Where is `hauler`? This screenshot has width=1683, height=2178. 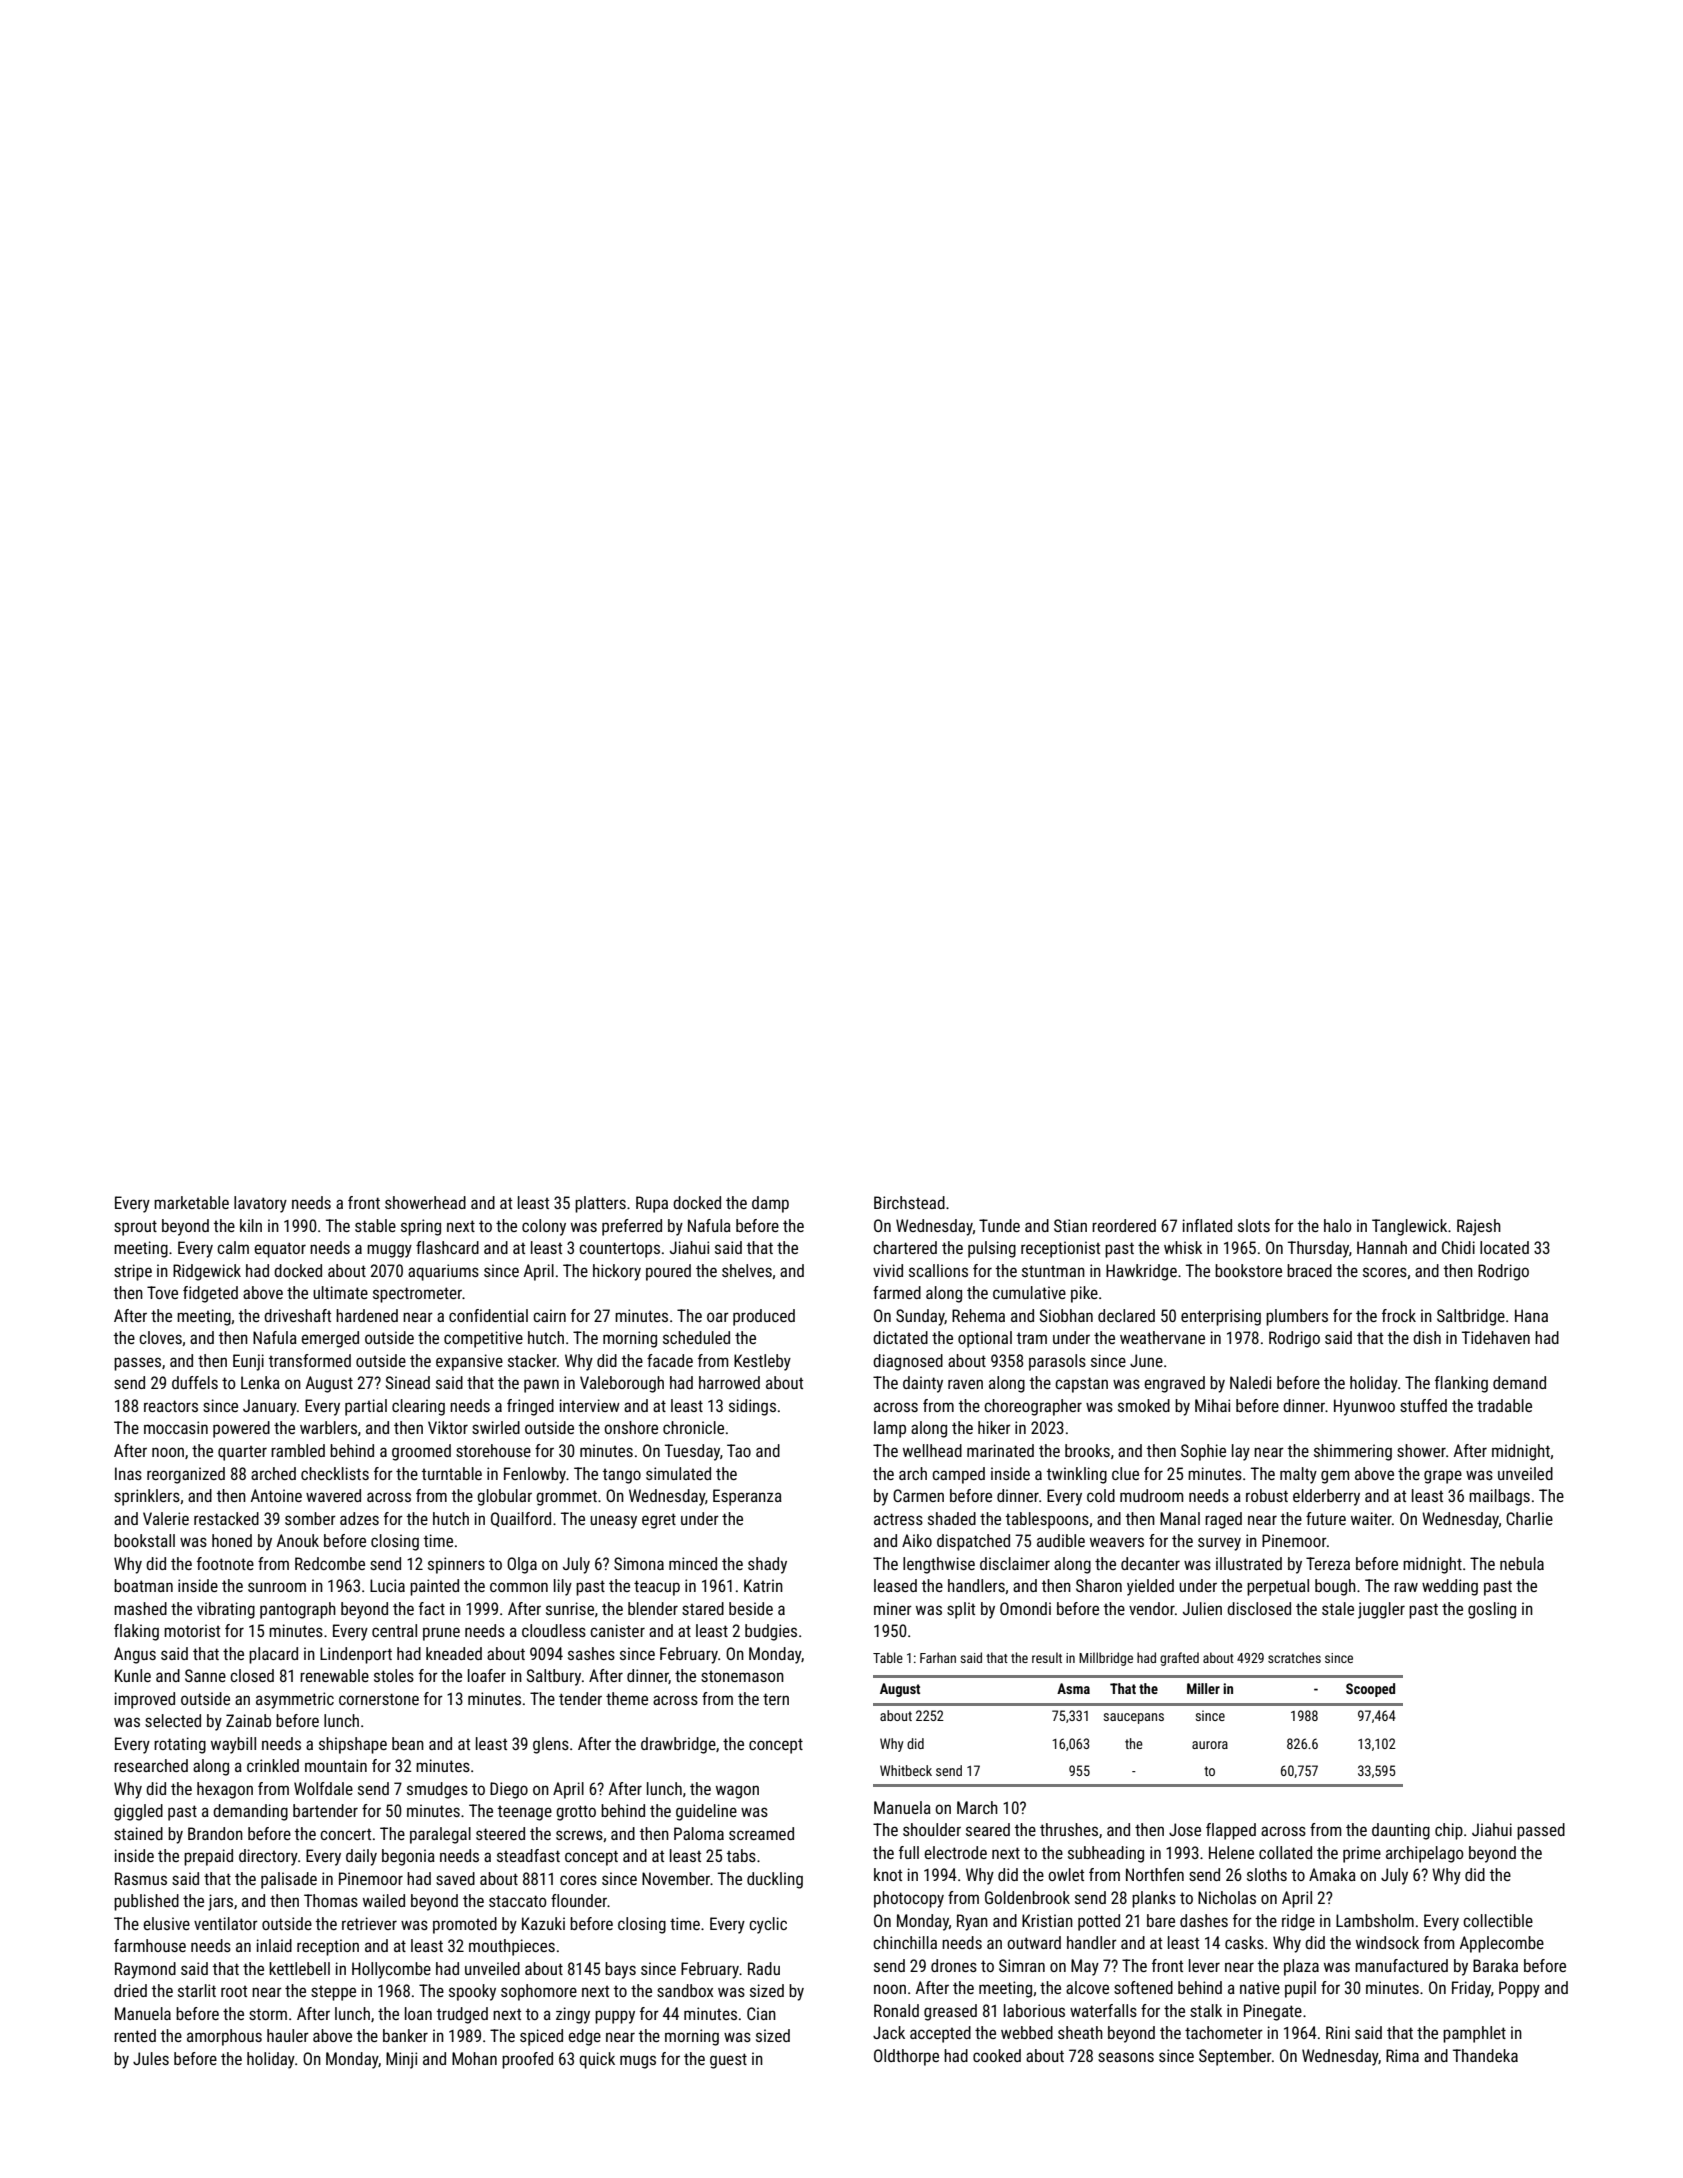 hauler is located at coordinates (288, 2035).
